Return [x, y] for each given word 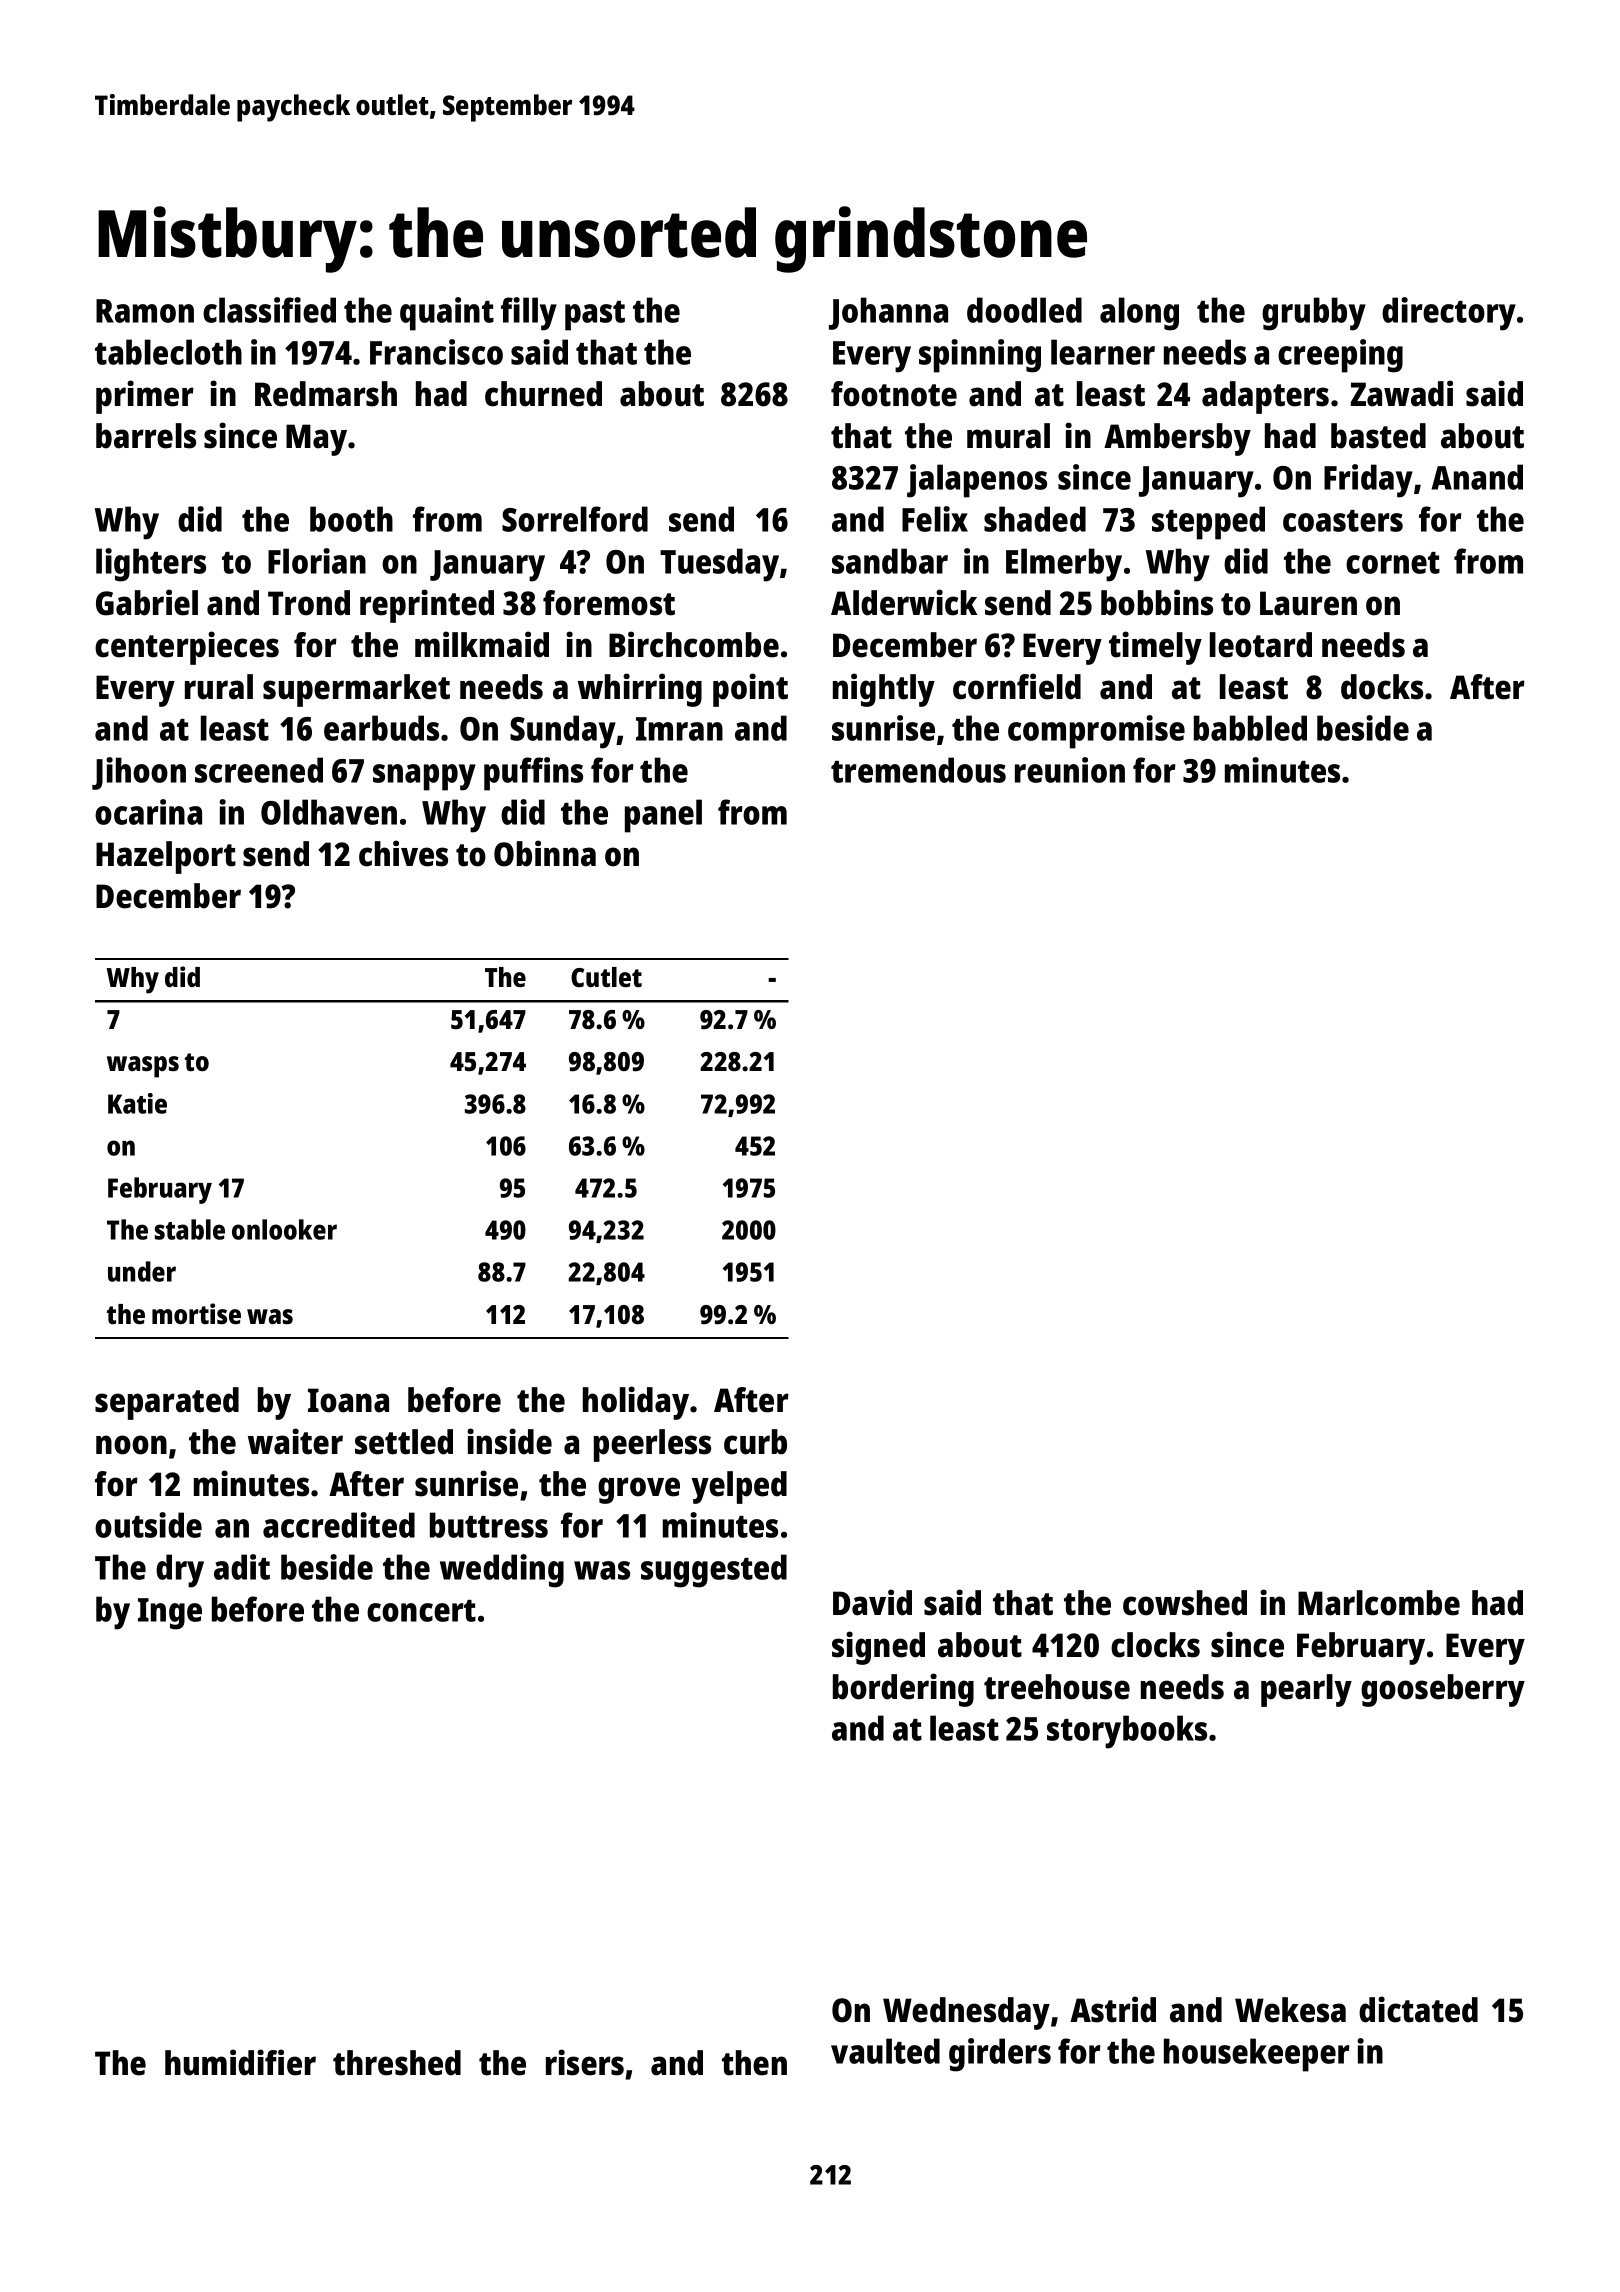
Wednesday [966, 2013]
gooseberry [1443, 1690]
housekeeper [1257, 2055]
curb [755, 1442]
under [142, 1271]
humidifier [240, 2062]
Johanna [888, 313]
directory [1449, 314]
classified [269, 310]
